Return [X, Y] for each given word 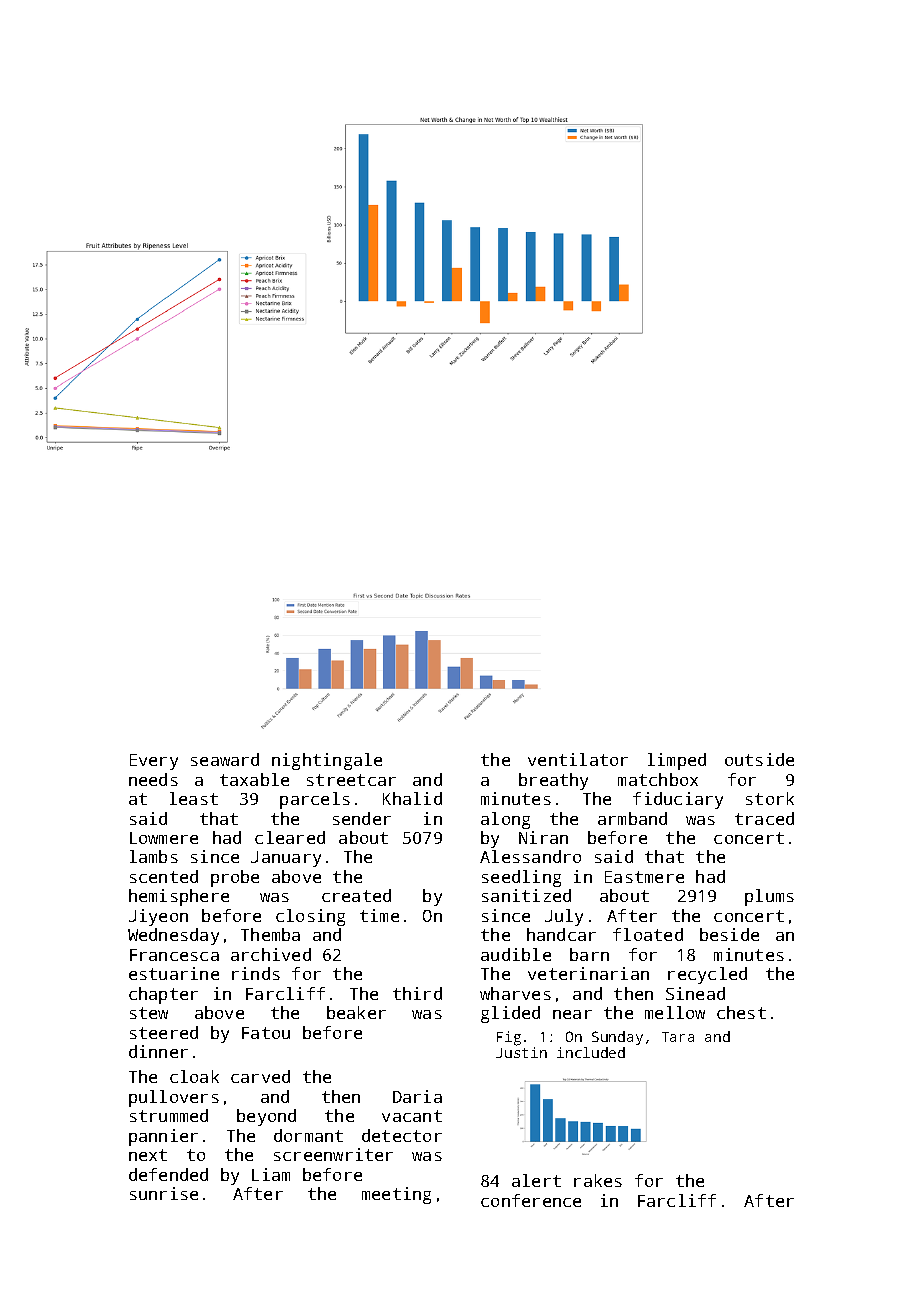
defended [168, 1174]
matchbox [658, 779]
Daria [417, 1096]
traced [764, 818]
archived [271, 954]
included [591, 1052]
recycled [707, 975]
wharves [515, 993]
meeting [396, 1195]
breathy [553, 781]
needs [153, 779]
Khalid [412, 798]
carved [260, 1076]
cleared [290, 837]
